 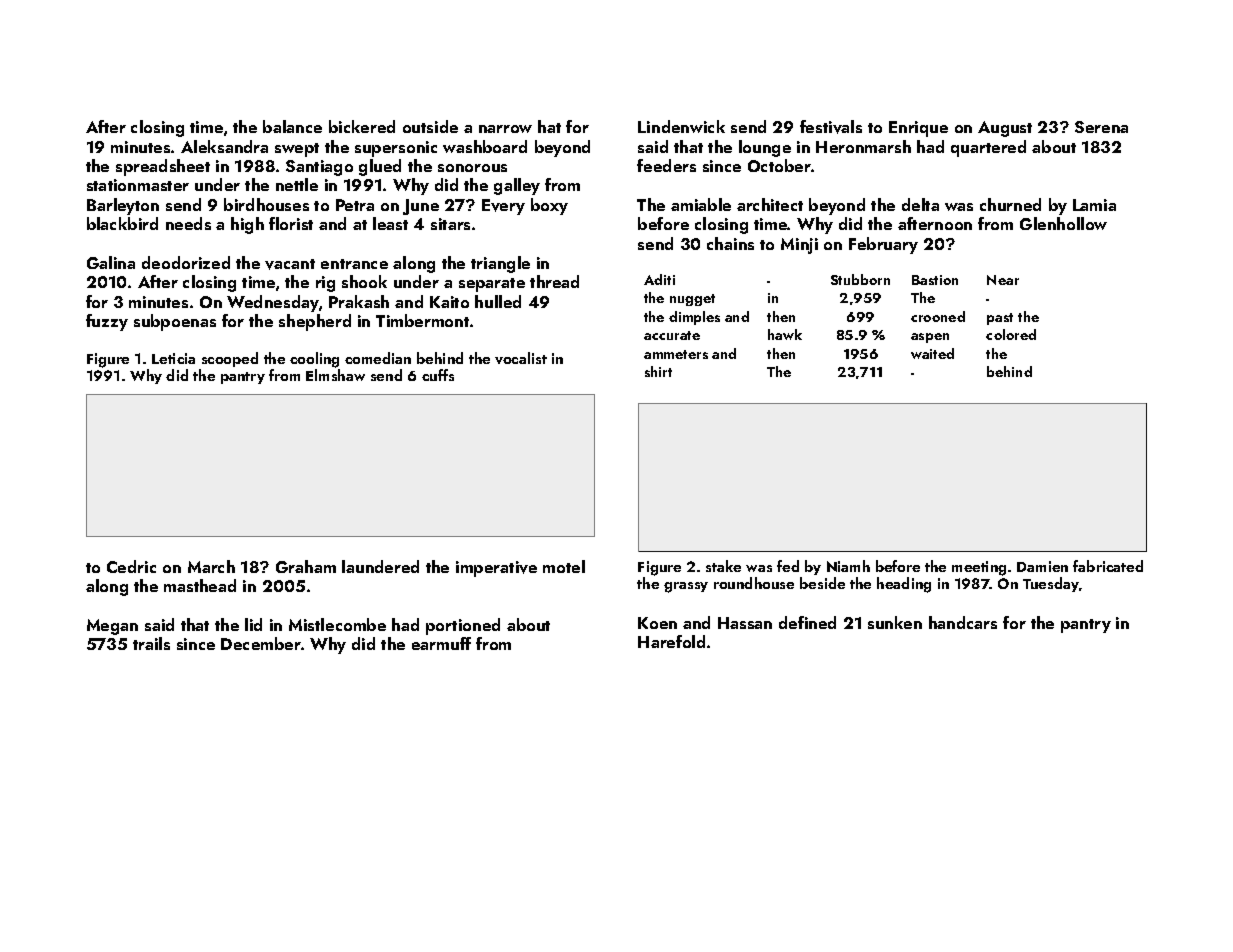 I want to click on Near, so click(x=1003, y=280).
